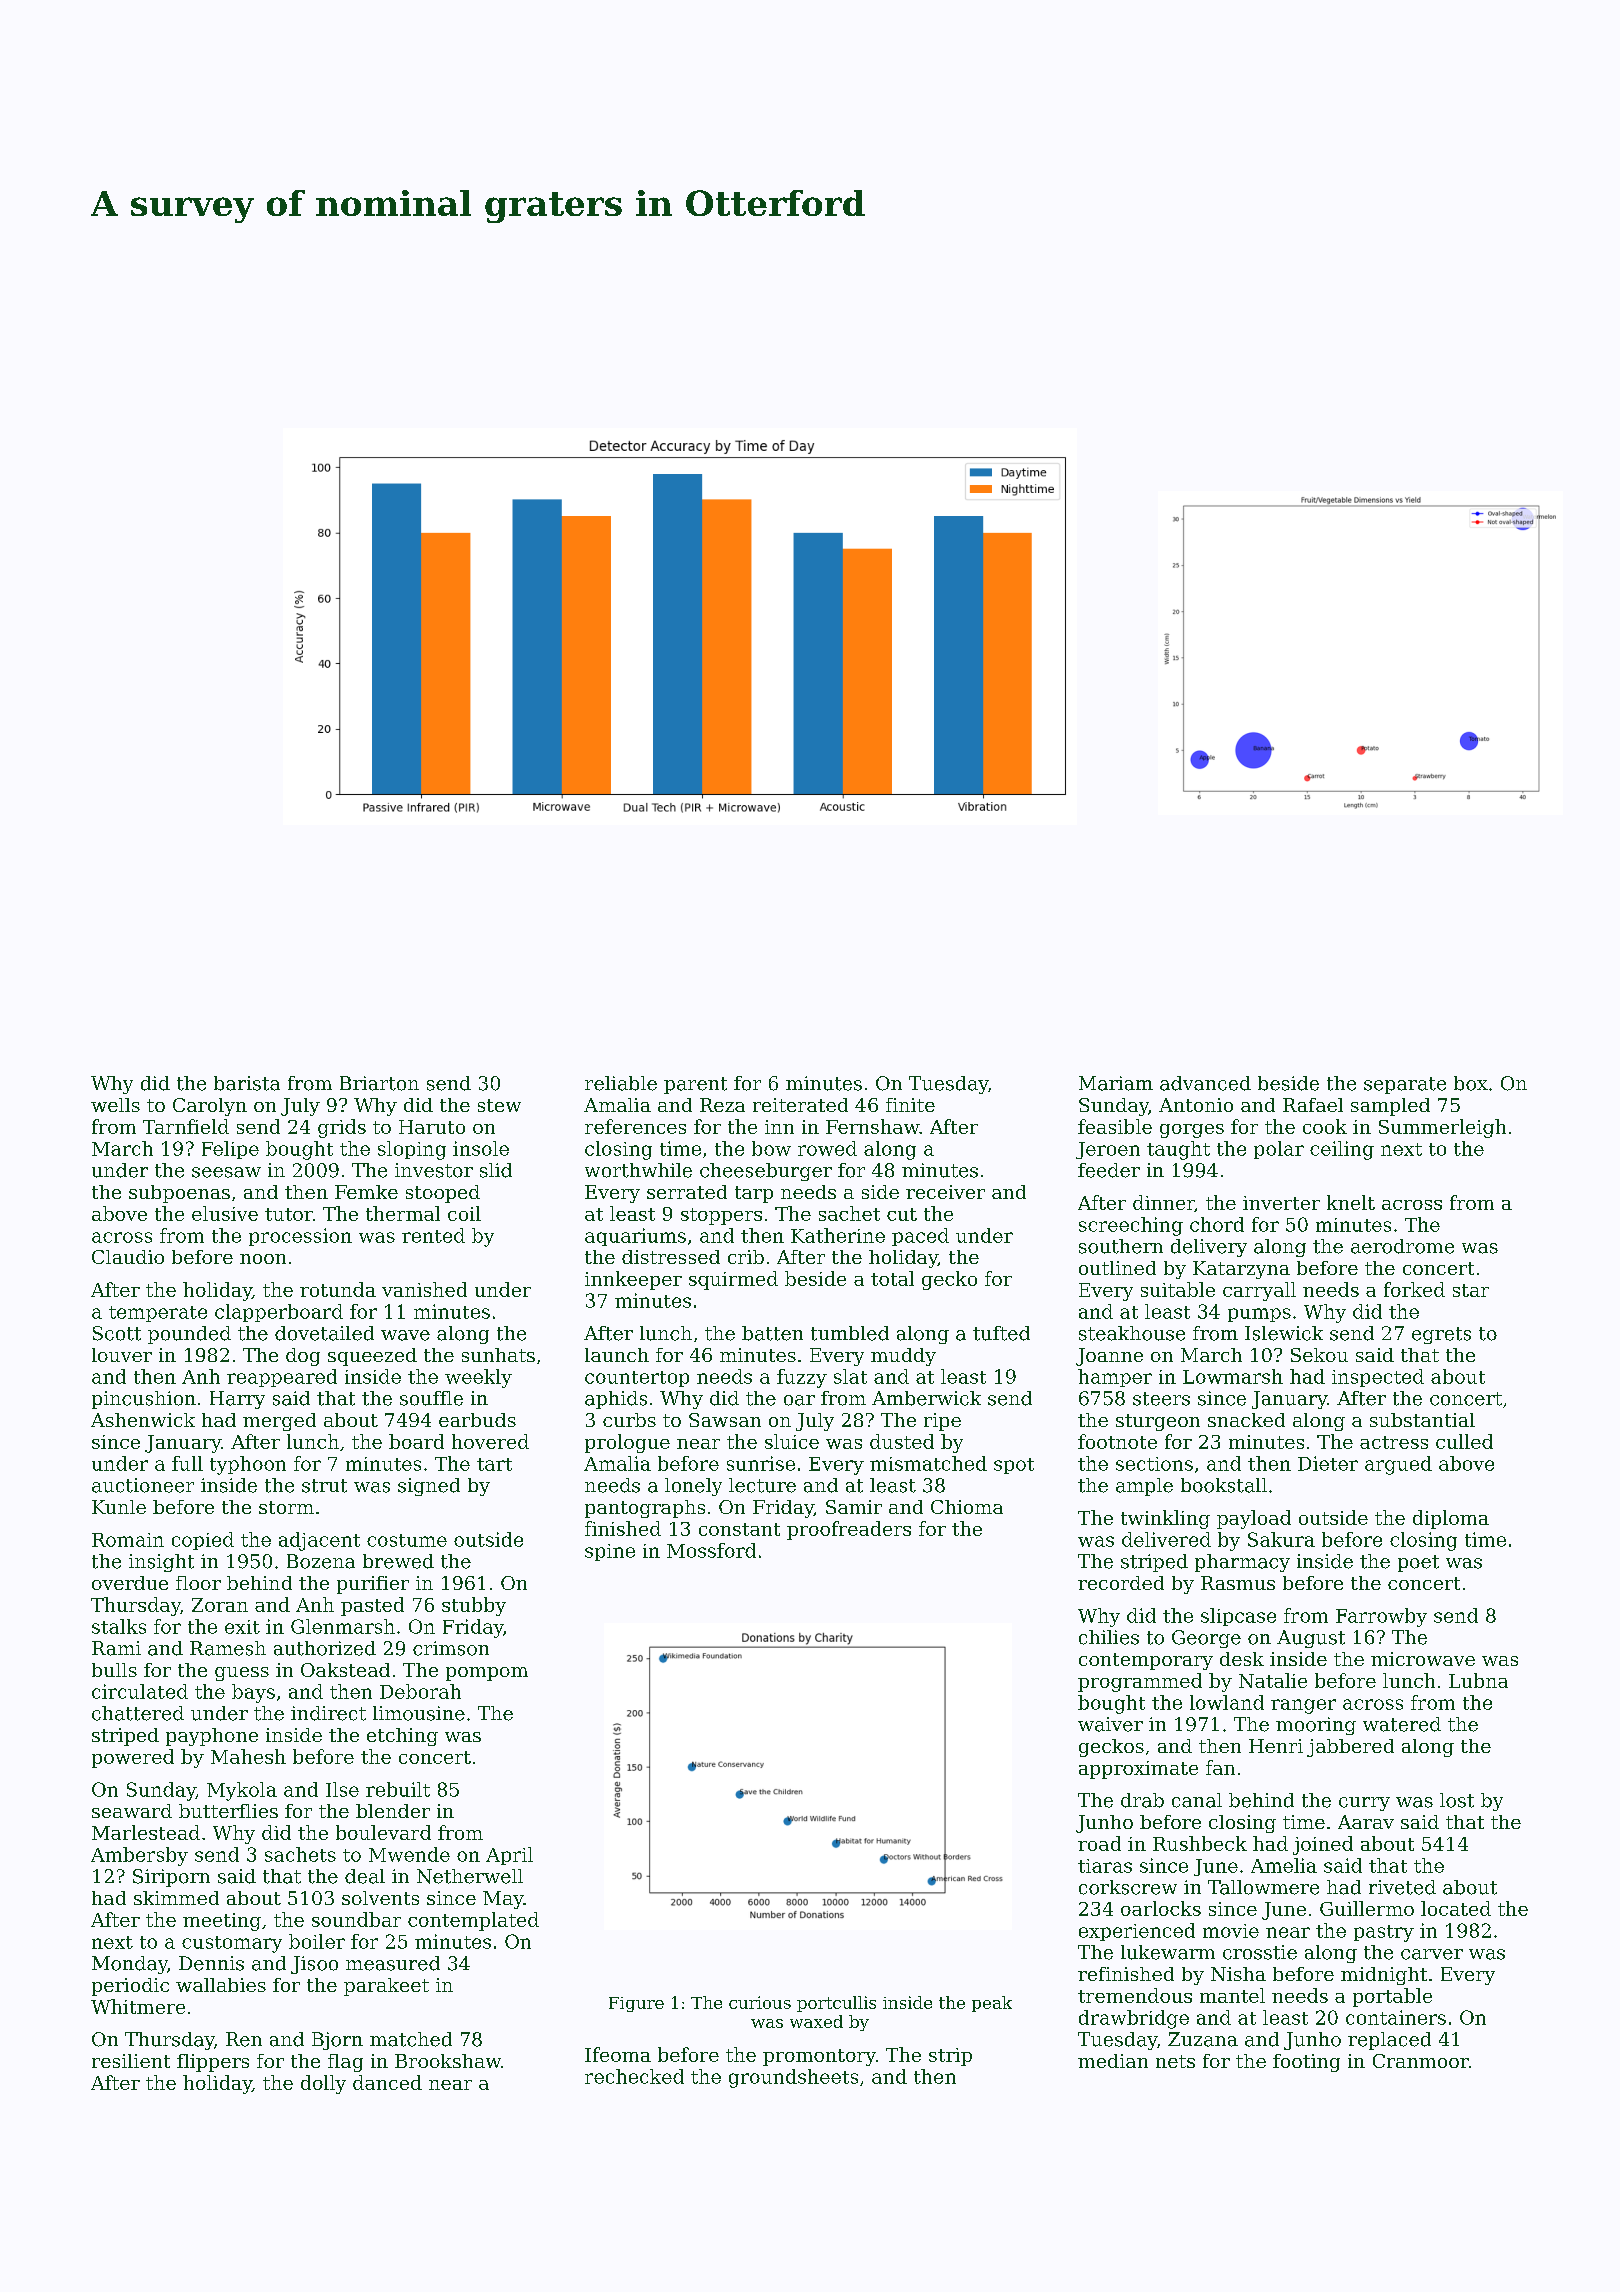  What do you see at coordinates (902, 1214) in the page?
I see `cut` at bounding box center [902, 1214].
